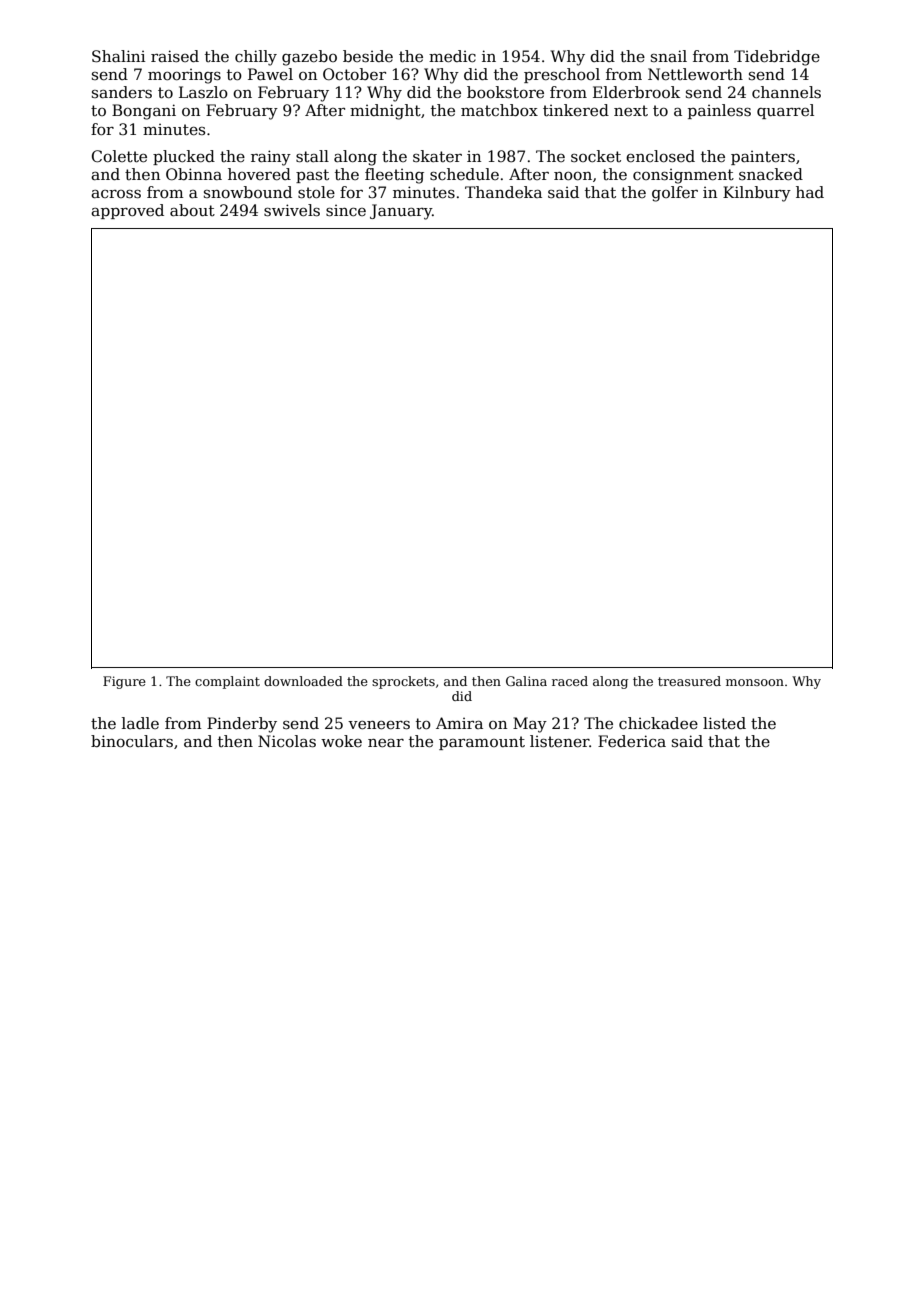 The height and width of the image is (1308, 924). What do you see at coordinates (124, 682) in the image?
I see `Figure` at bounding box center [124, 682].
